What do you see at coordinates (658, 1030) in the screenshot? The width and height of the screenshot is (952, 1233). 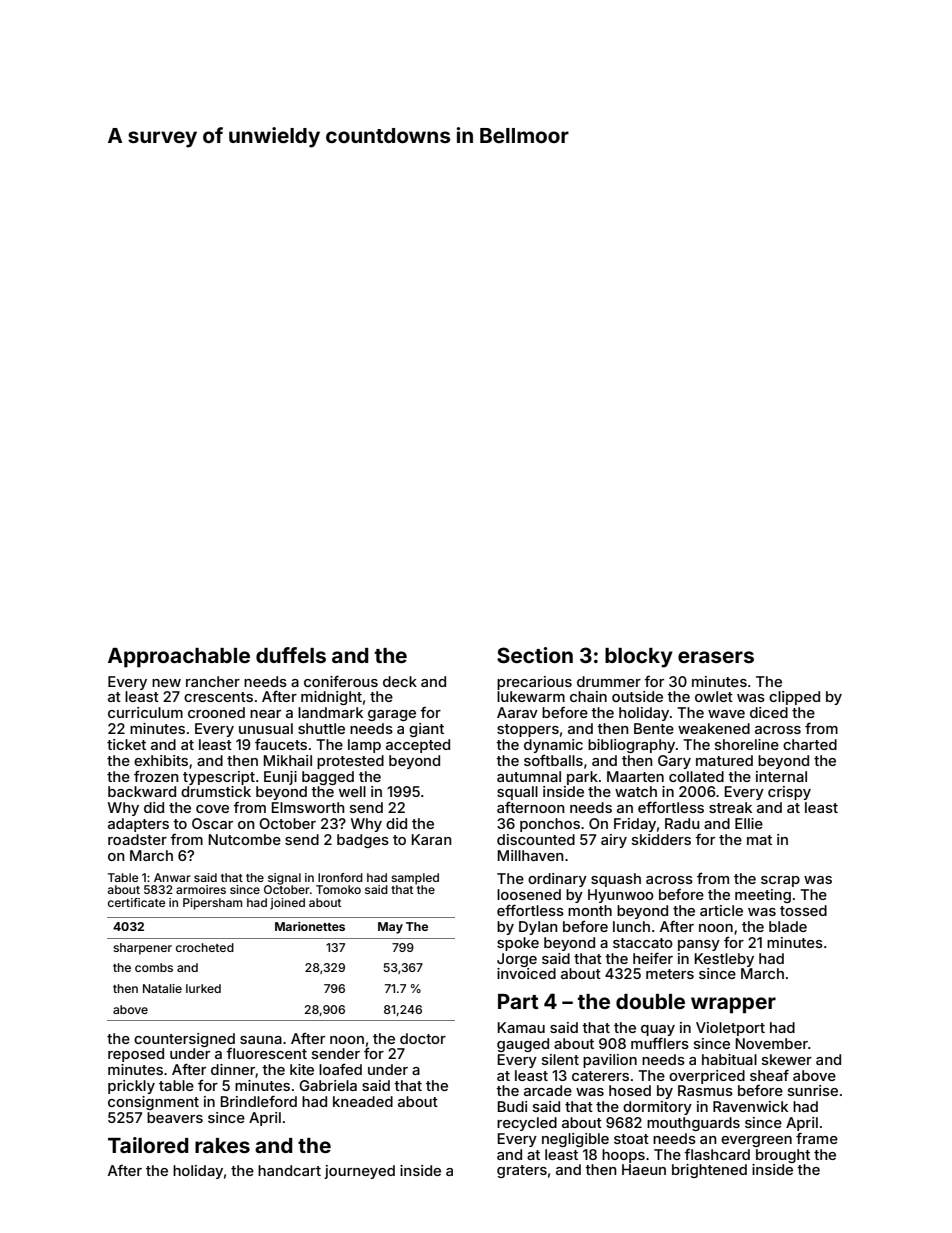 I see `quay` at bounding box center [658, 1030].
